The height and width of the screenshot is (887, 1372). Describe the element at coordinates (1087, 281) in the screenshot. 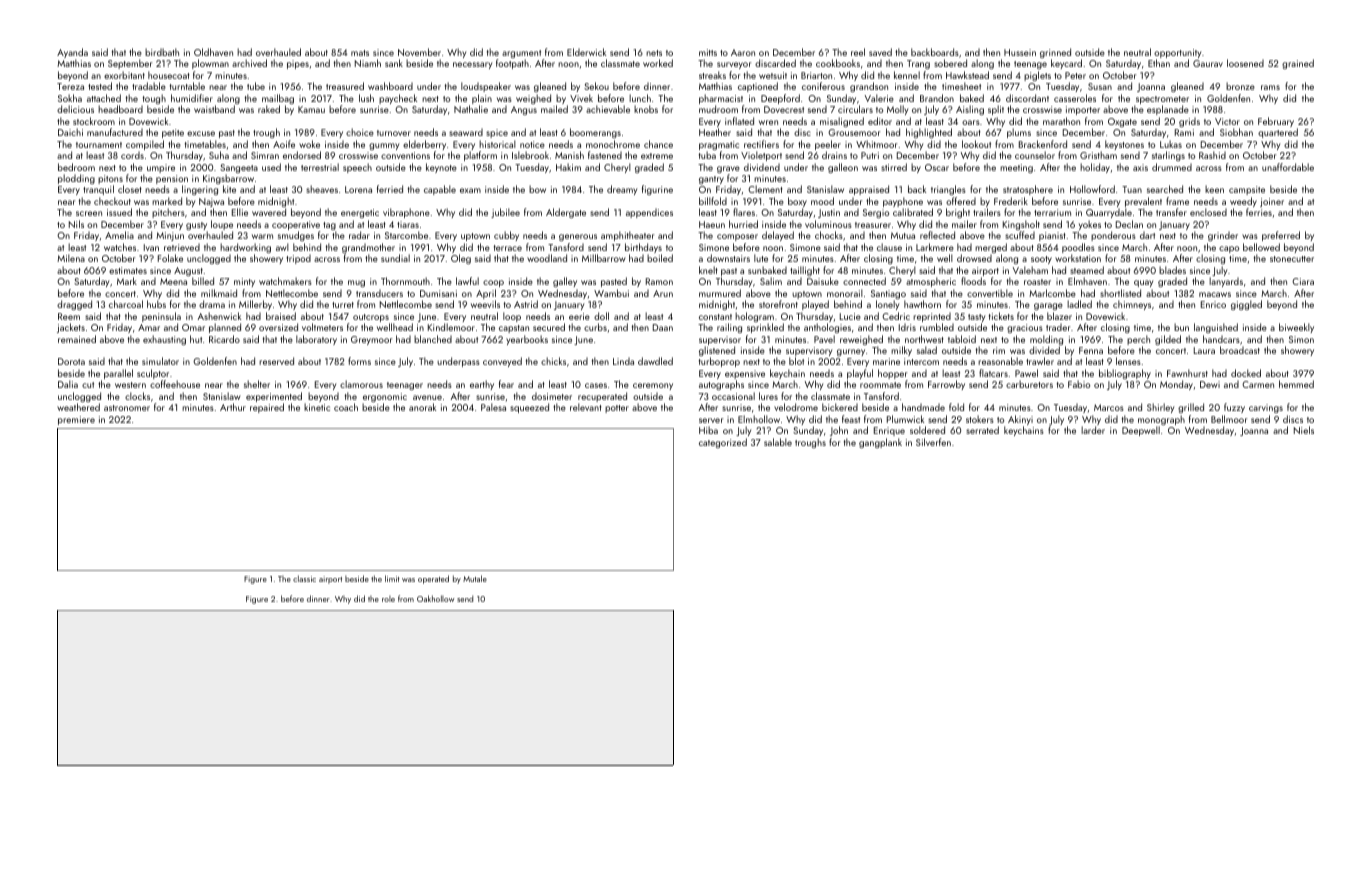

I see `Elmhaven` at that location.
